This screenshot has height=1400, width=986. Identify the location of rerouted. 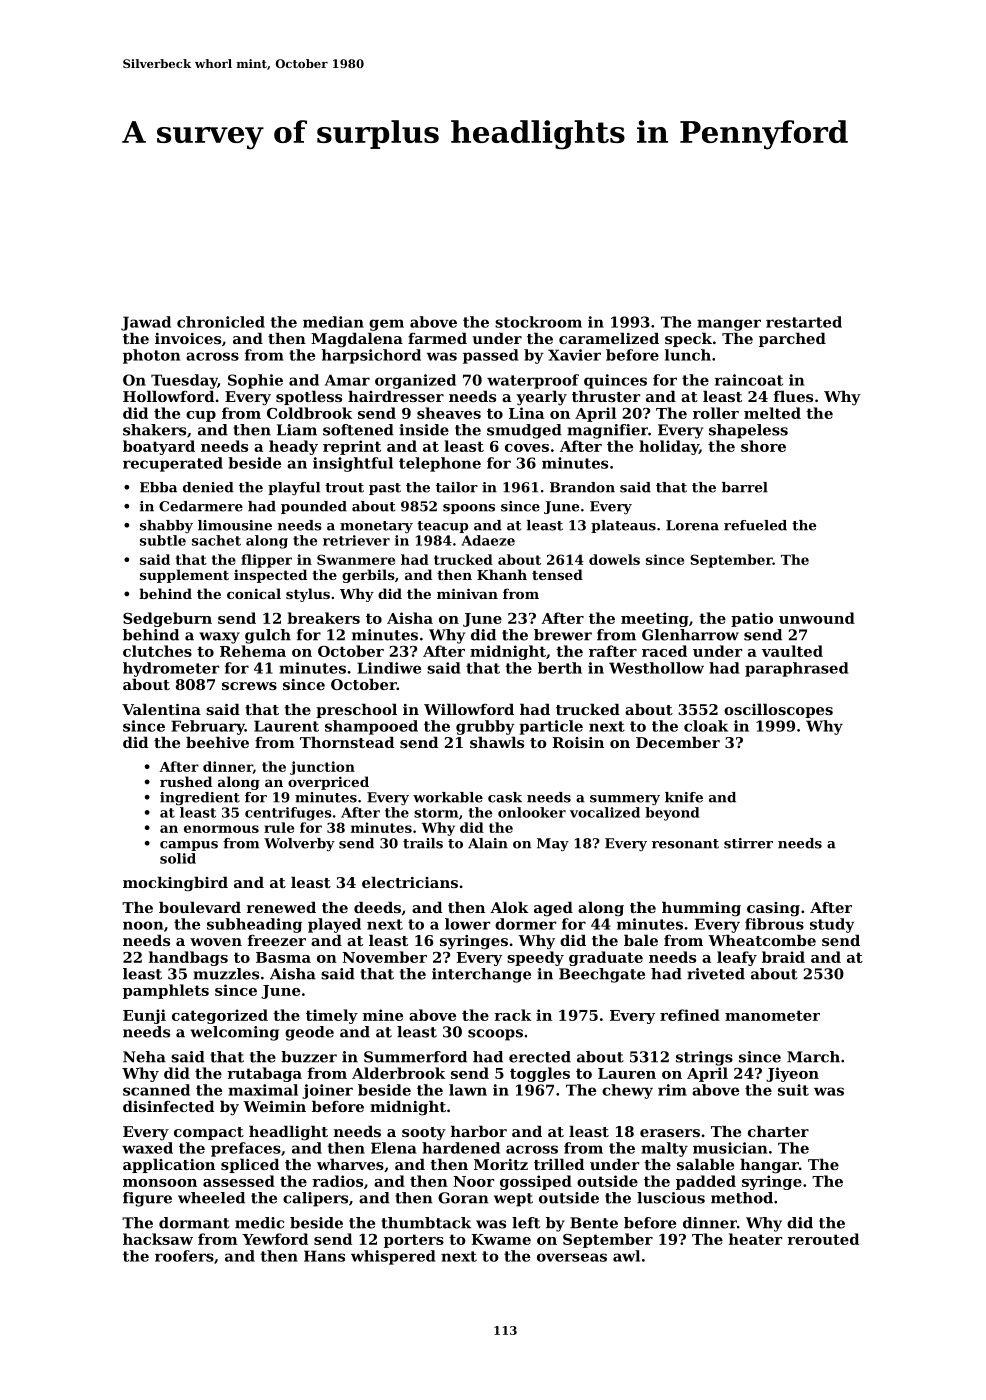
(823, 1239).
